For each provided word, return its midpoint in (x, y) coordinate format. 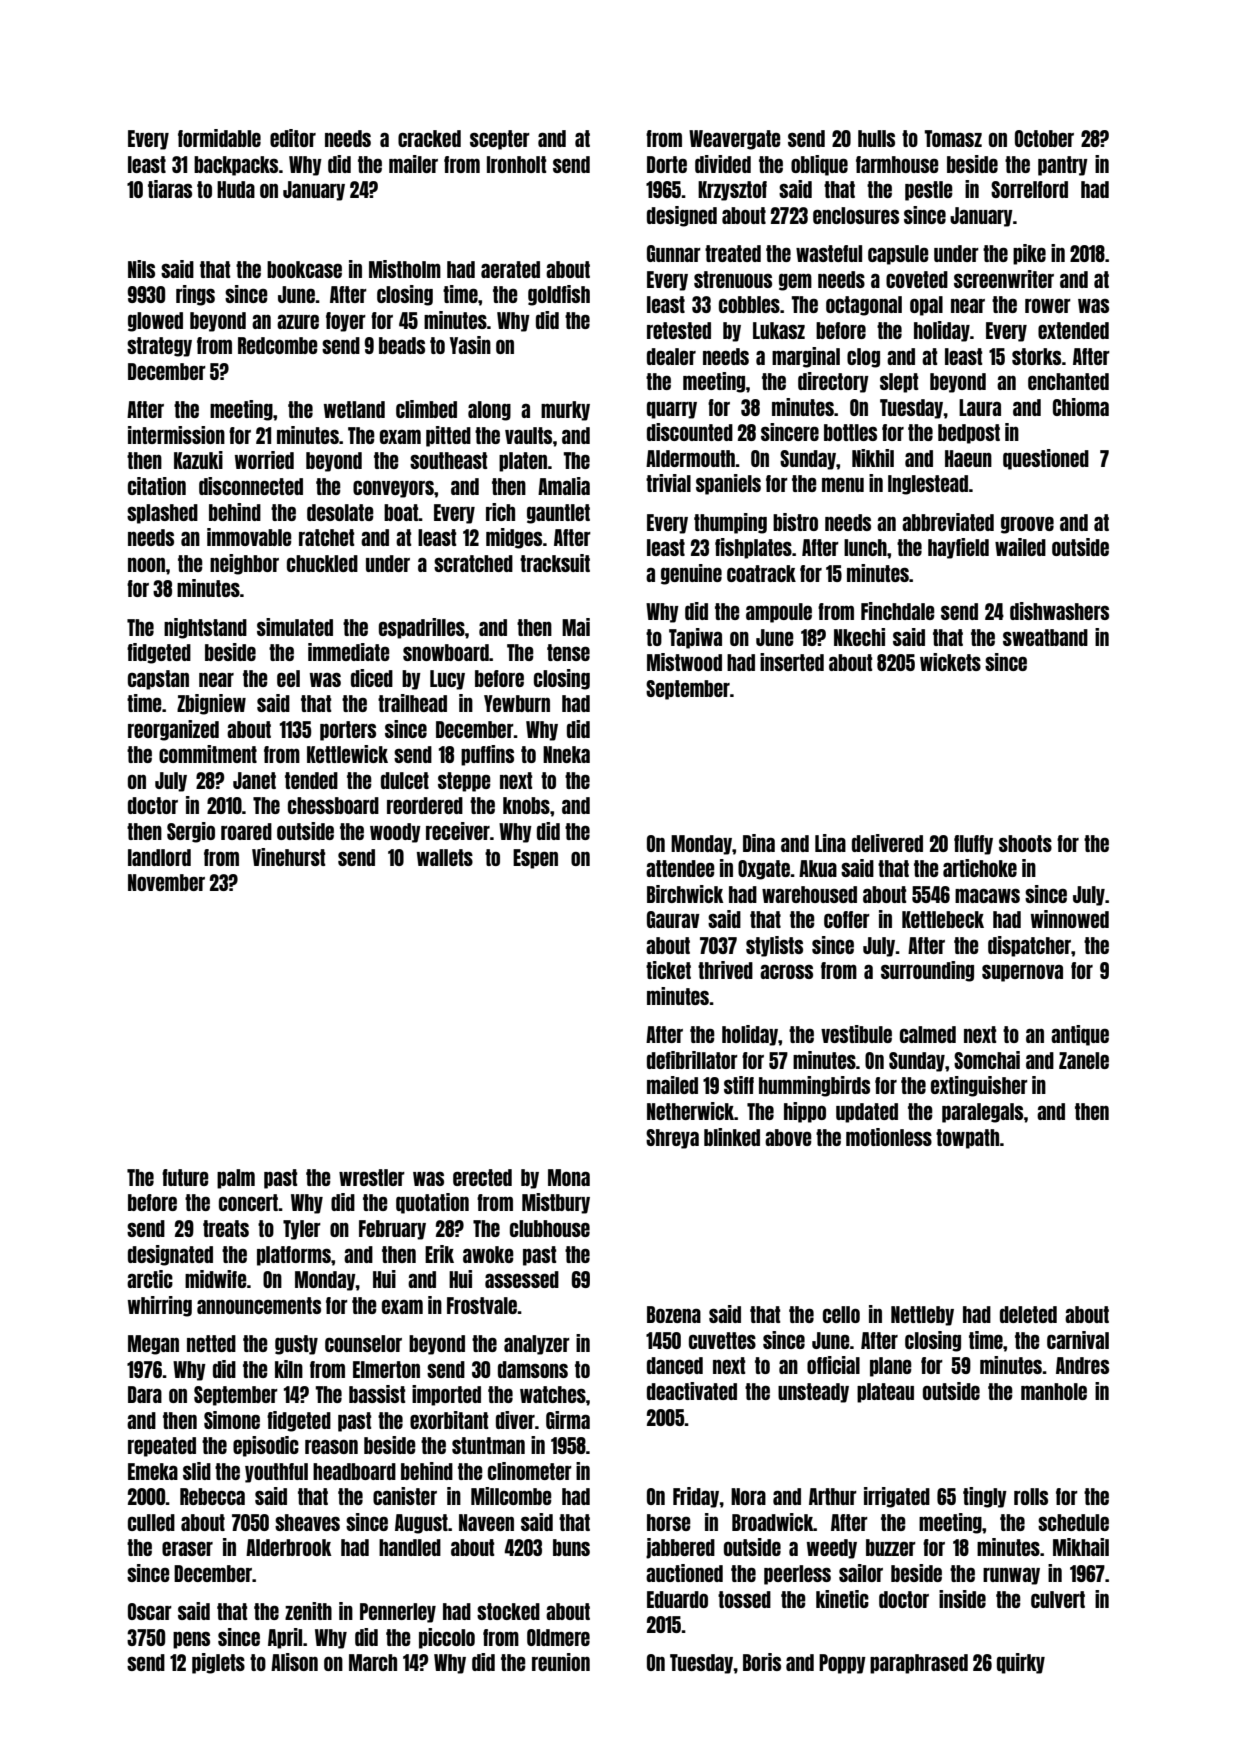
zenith (308, 1611)
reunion (561, 1662)
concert (248, 1202)
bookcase (304, 269)
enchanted (1068, 381)
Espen (535, 859)
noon (146, 564)
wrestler (372, 1177)
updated (867, 1113)
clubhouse (550, 1228)
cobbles (749, 304)
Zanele (1084, 1060)
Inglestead (928, 485)
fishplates (753, 548)
